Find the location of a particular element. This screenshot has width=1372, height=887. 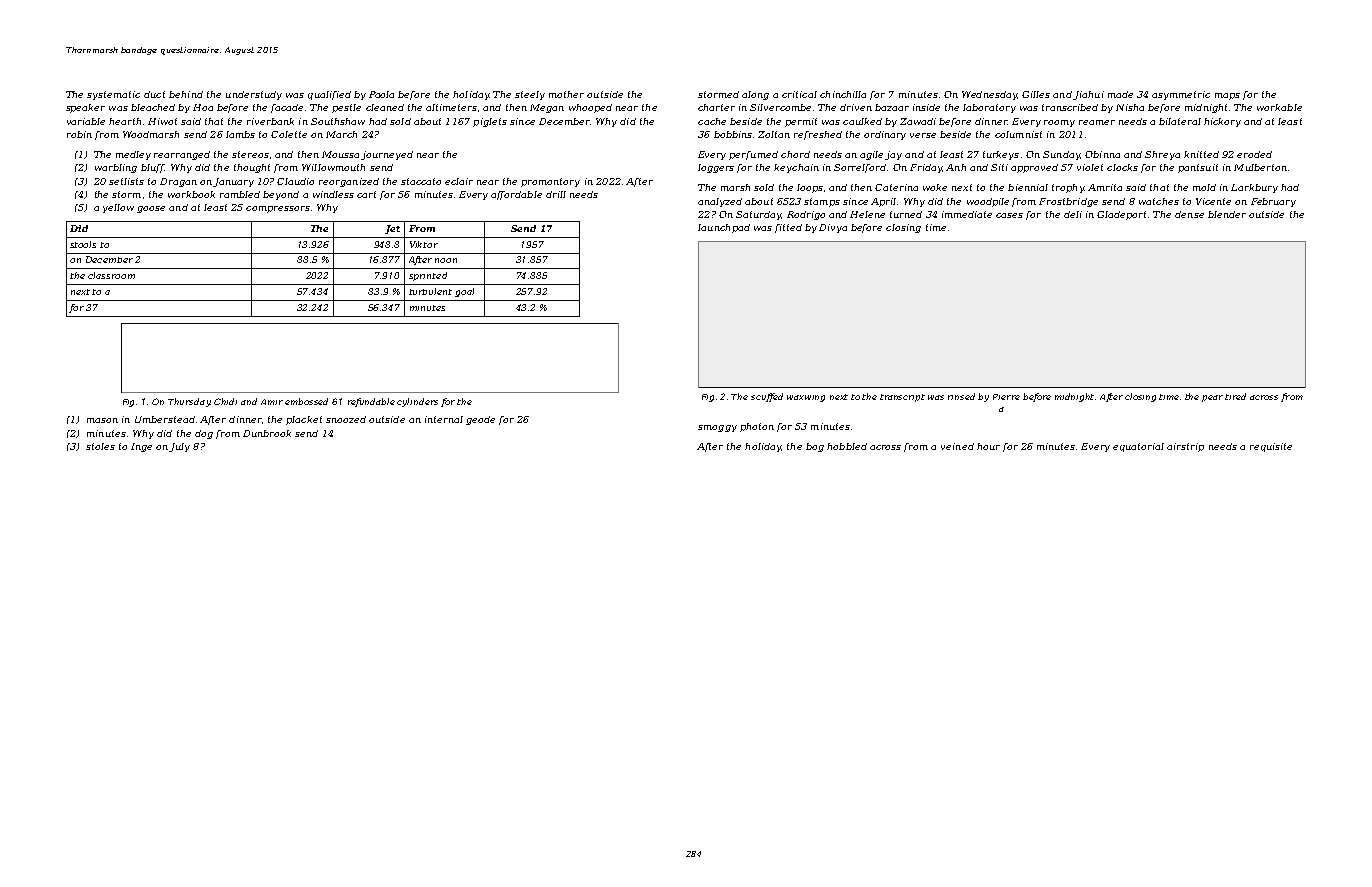

transcribed is located at coordinates (1070, 107).
